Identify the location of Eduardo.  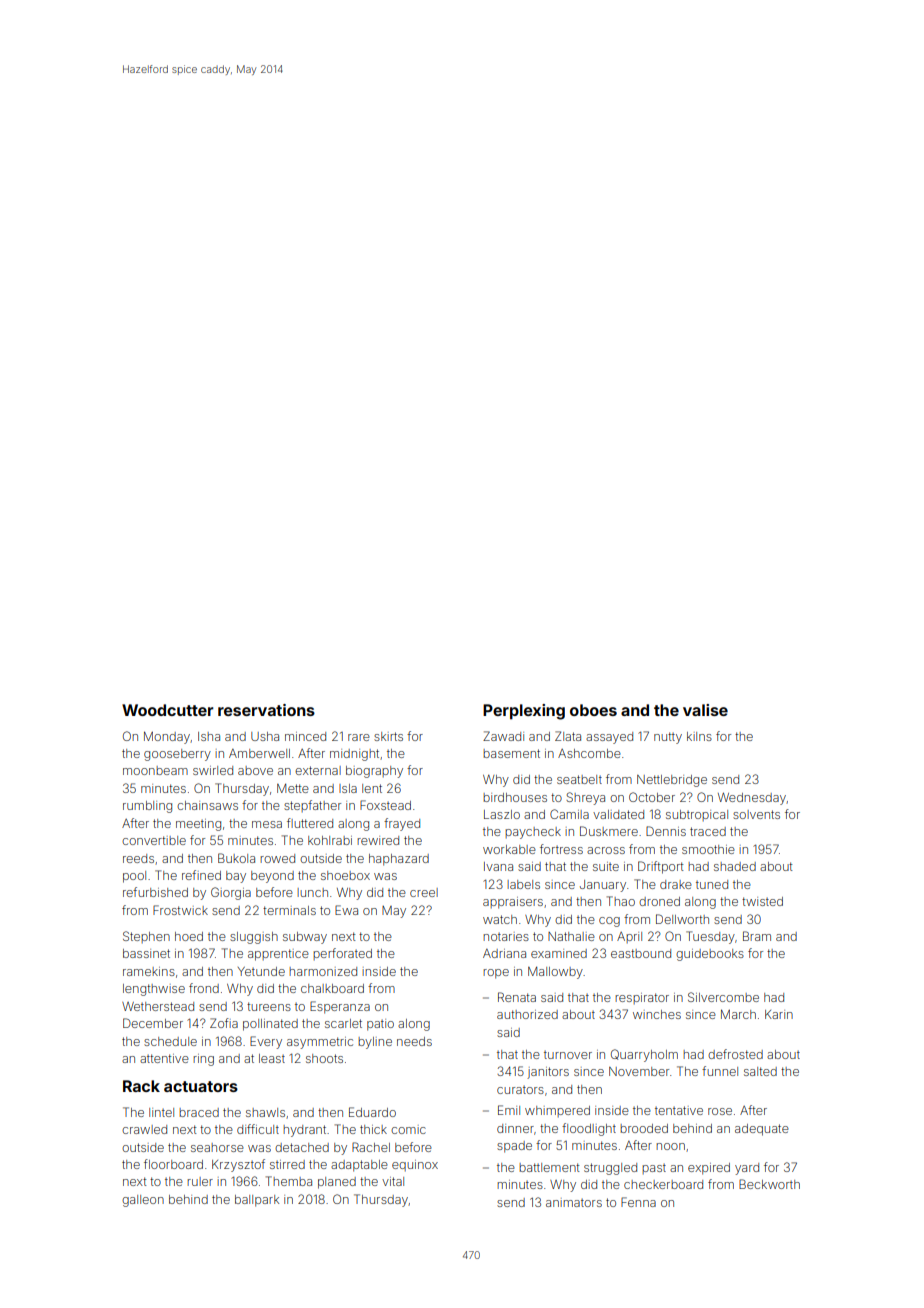
(372, 1112).
